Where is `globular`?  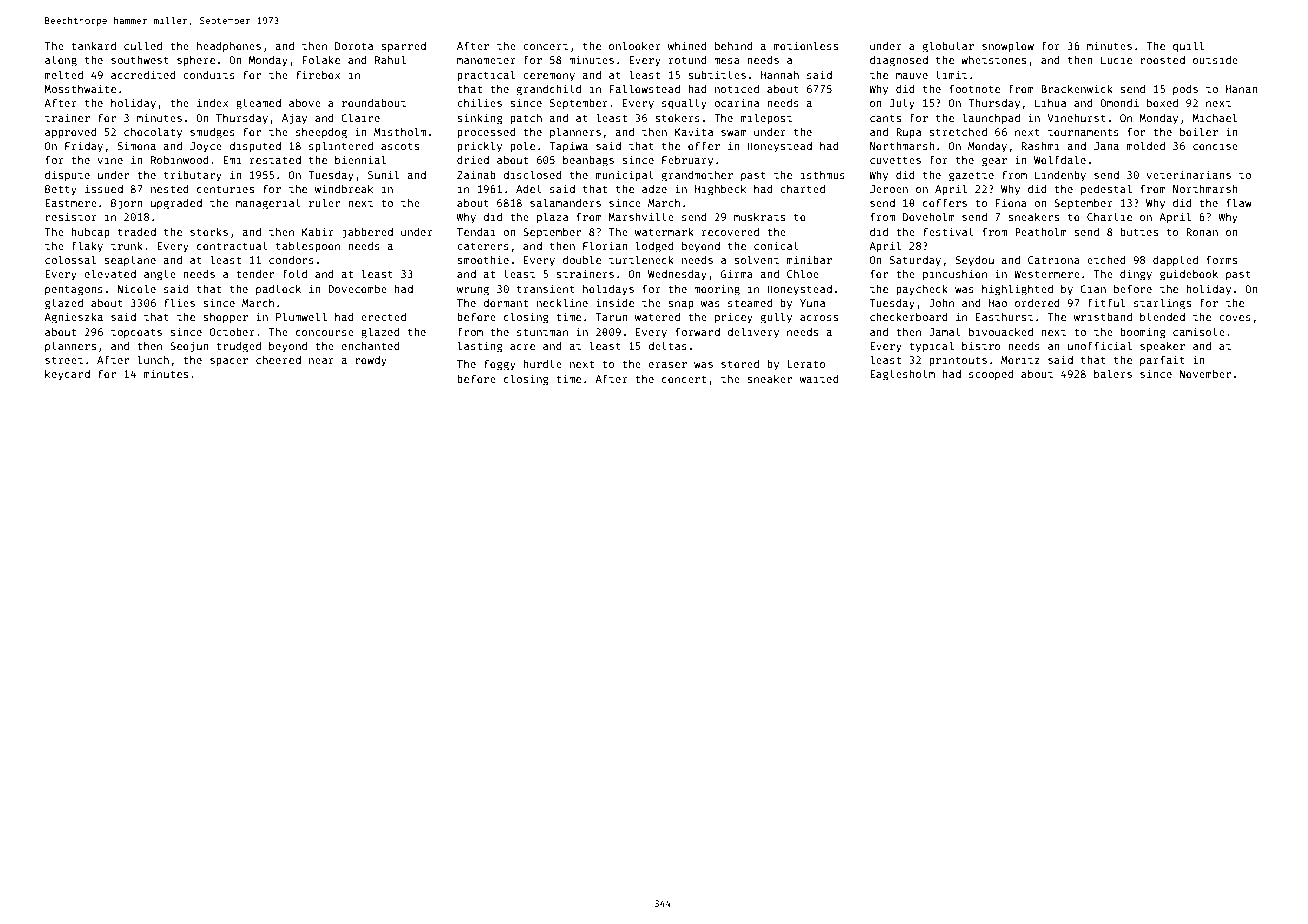 globular is located at coordinates (948, 47).
